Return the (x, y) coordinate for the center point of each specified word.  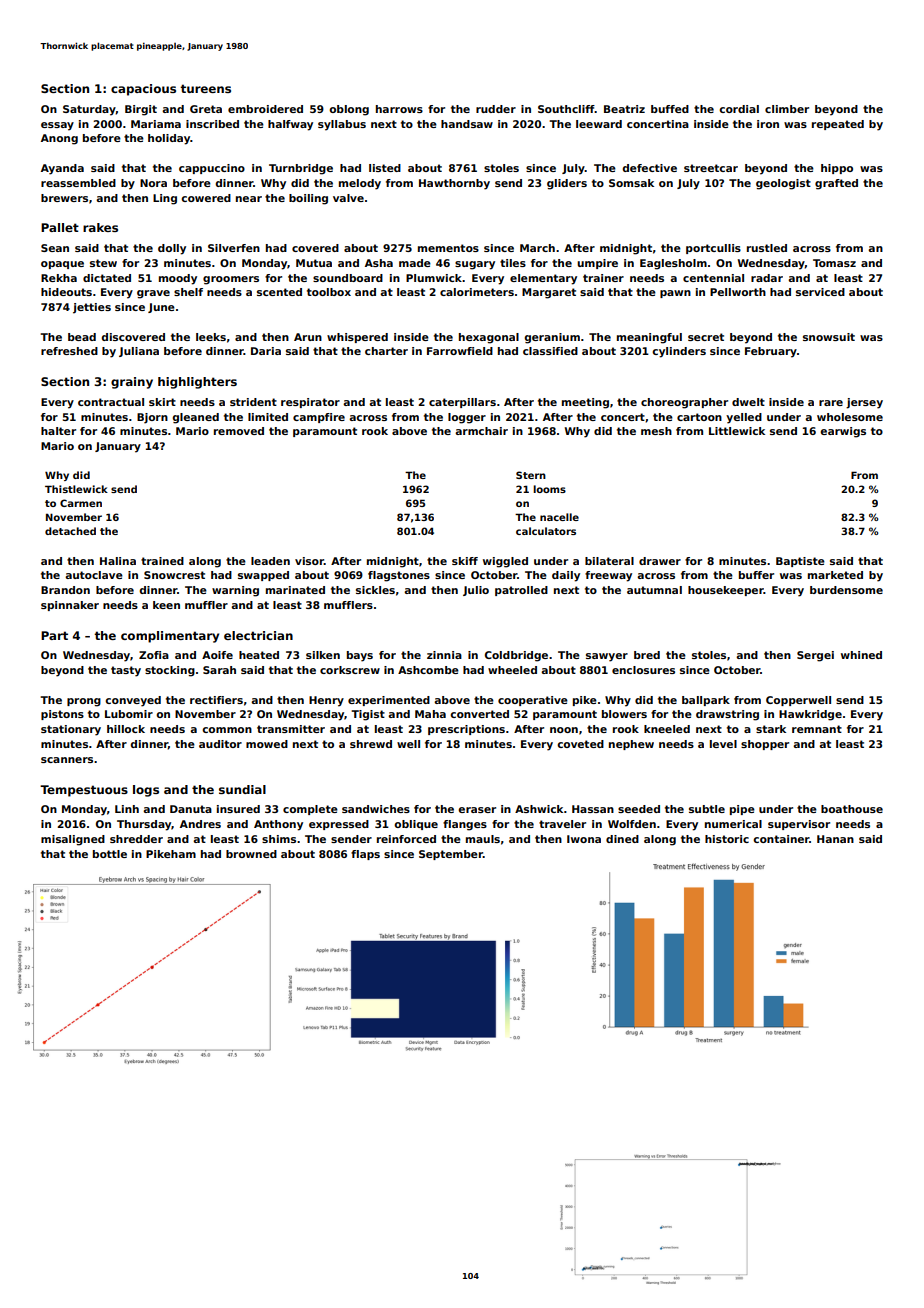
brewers (64, 198)
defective (649, 168)
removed (239, 431)
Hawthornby (454, 184)
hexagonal (489, 338)
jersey (864, 403)
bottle (110, 854)
